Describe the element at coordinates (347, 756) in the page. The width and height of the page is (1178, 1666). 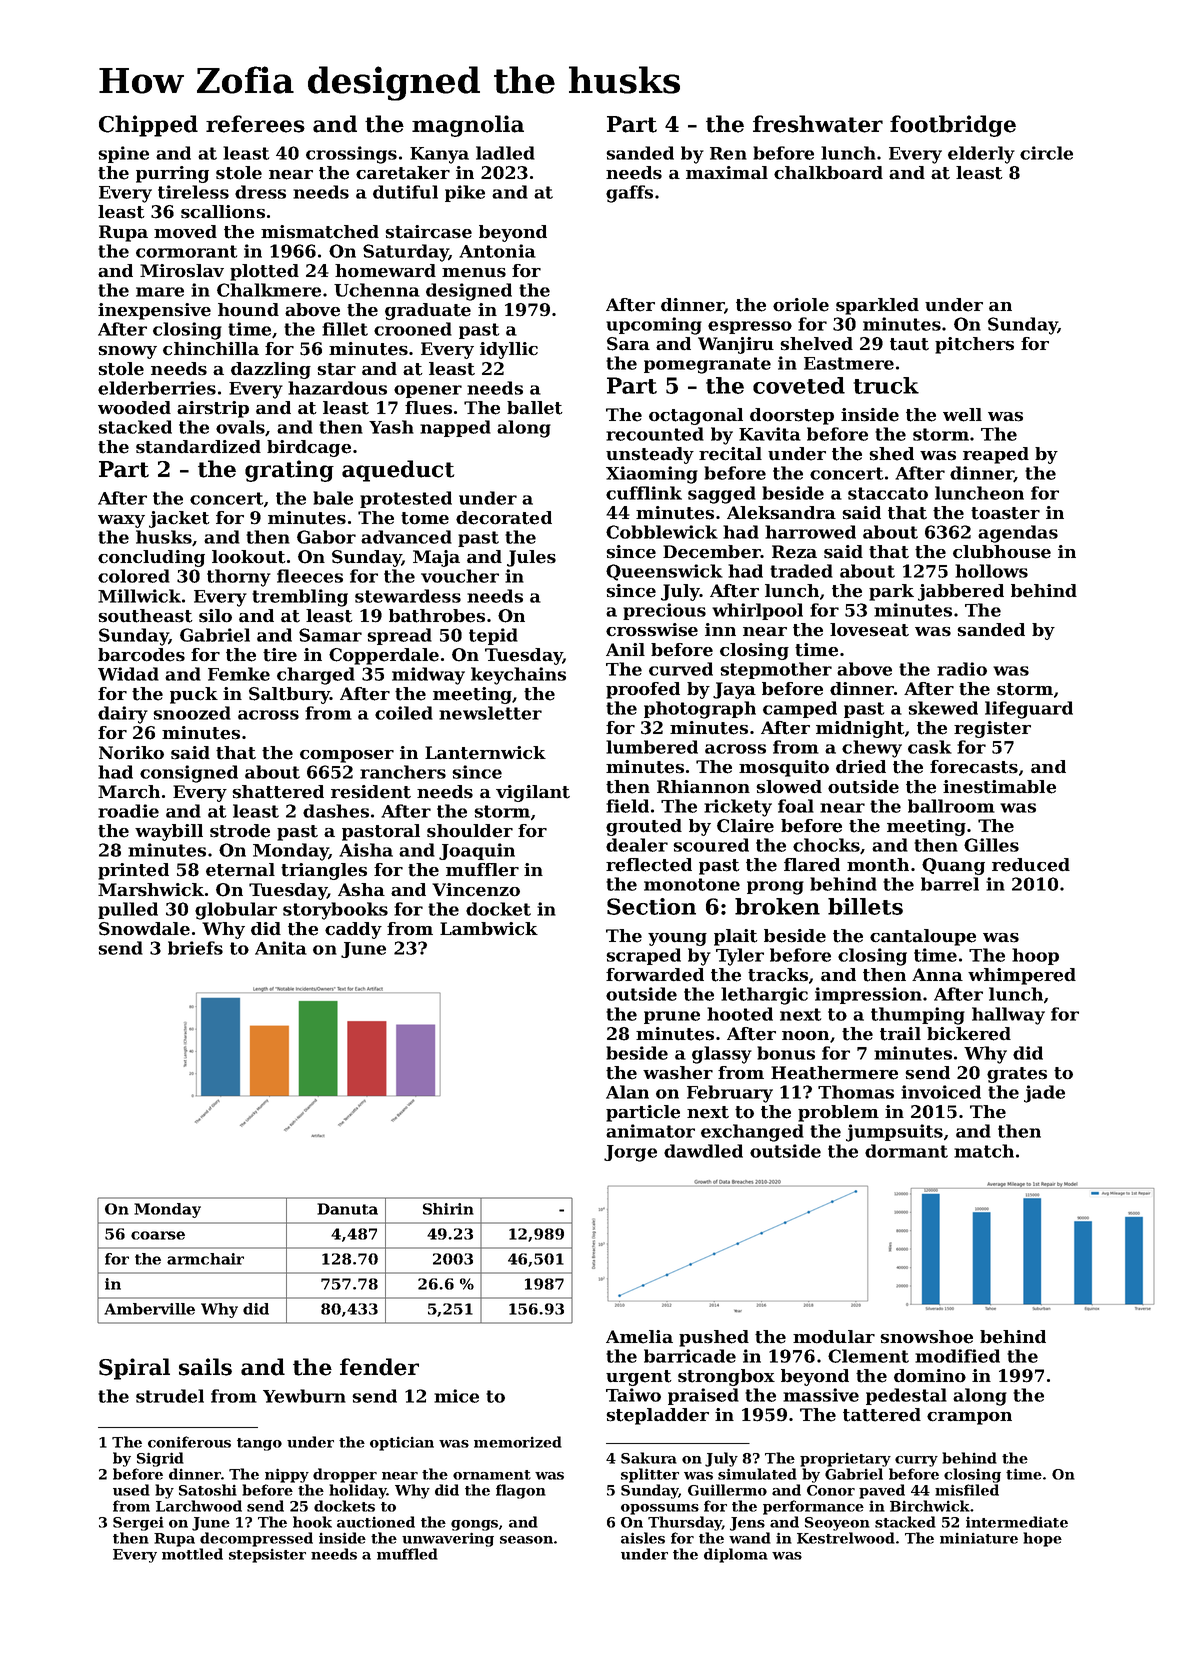
I see `composer` at that location.
